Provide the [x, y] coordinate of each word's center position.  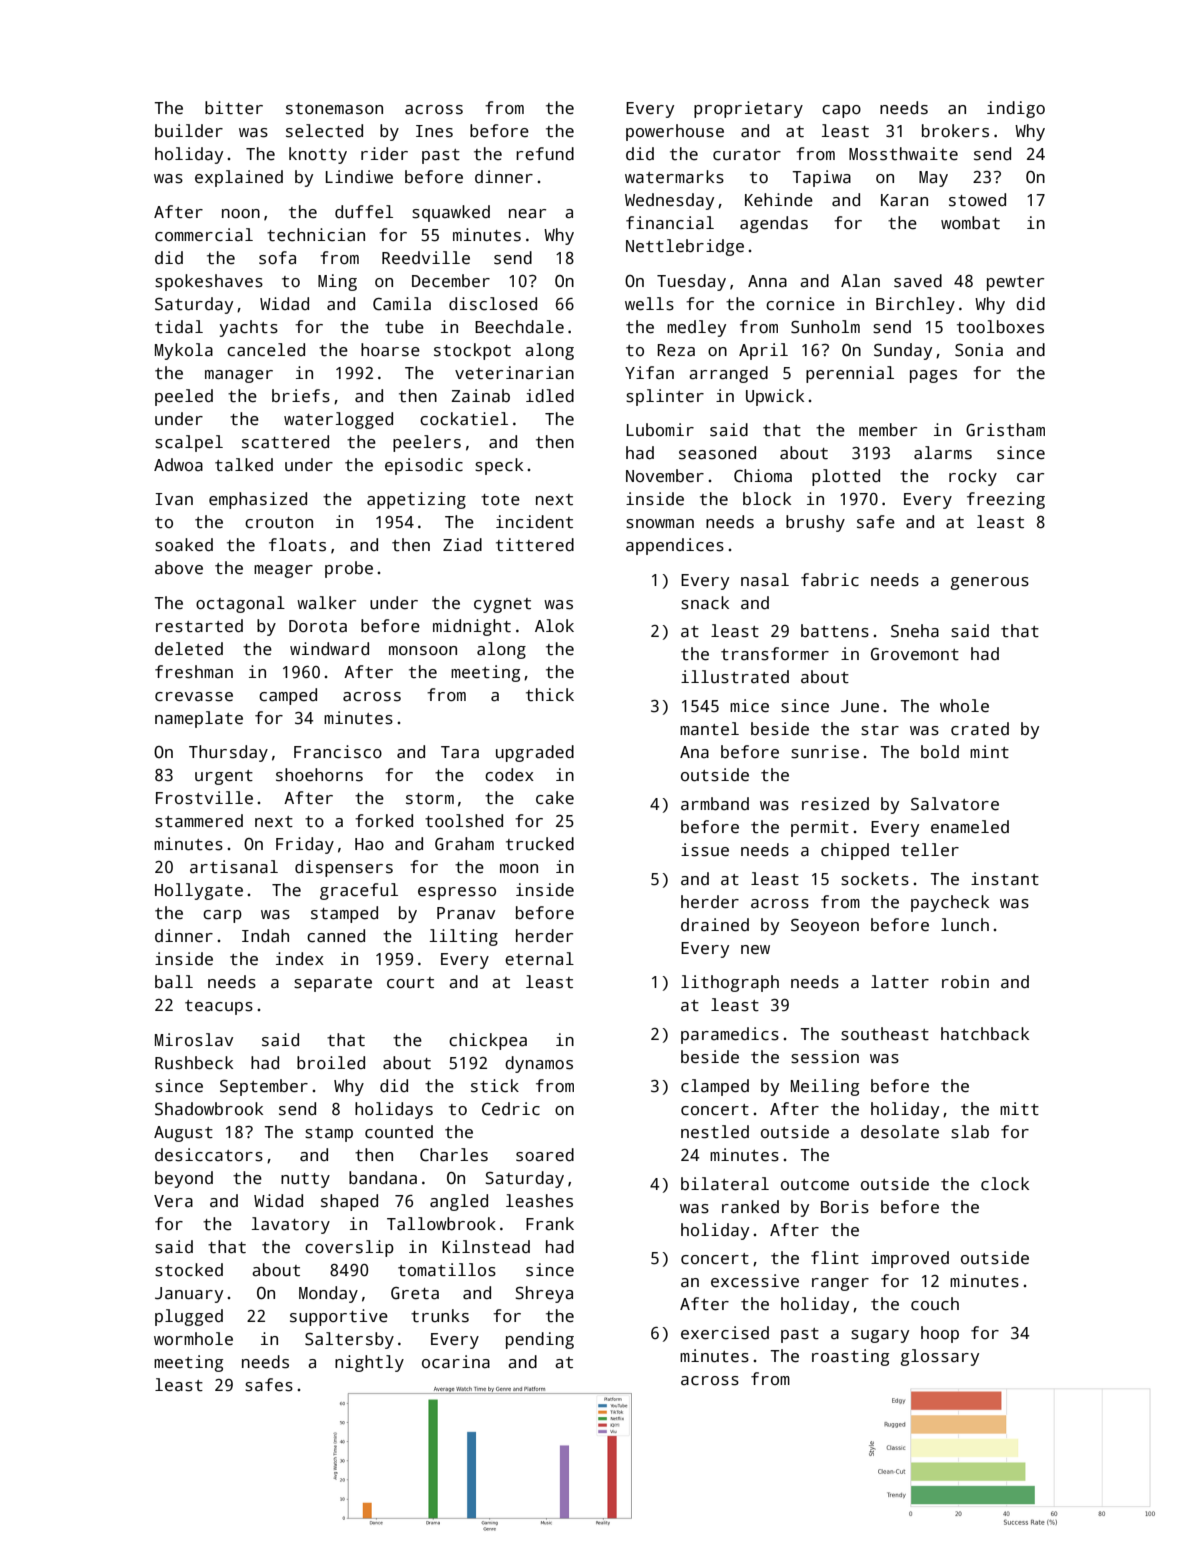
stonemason [334, 109]
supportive [339, 1317]
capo [841, 111]
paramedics [730, 1035]
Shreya [544, 1294]
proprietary [748, 109]
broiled [331, 1063]
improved [910, 1259]
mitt [1019, 1109]
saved [918, 281]
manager [239, 376]
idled [550, 396]
